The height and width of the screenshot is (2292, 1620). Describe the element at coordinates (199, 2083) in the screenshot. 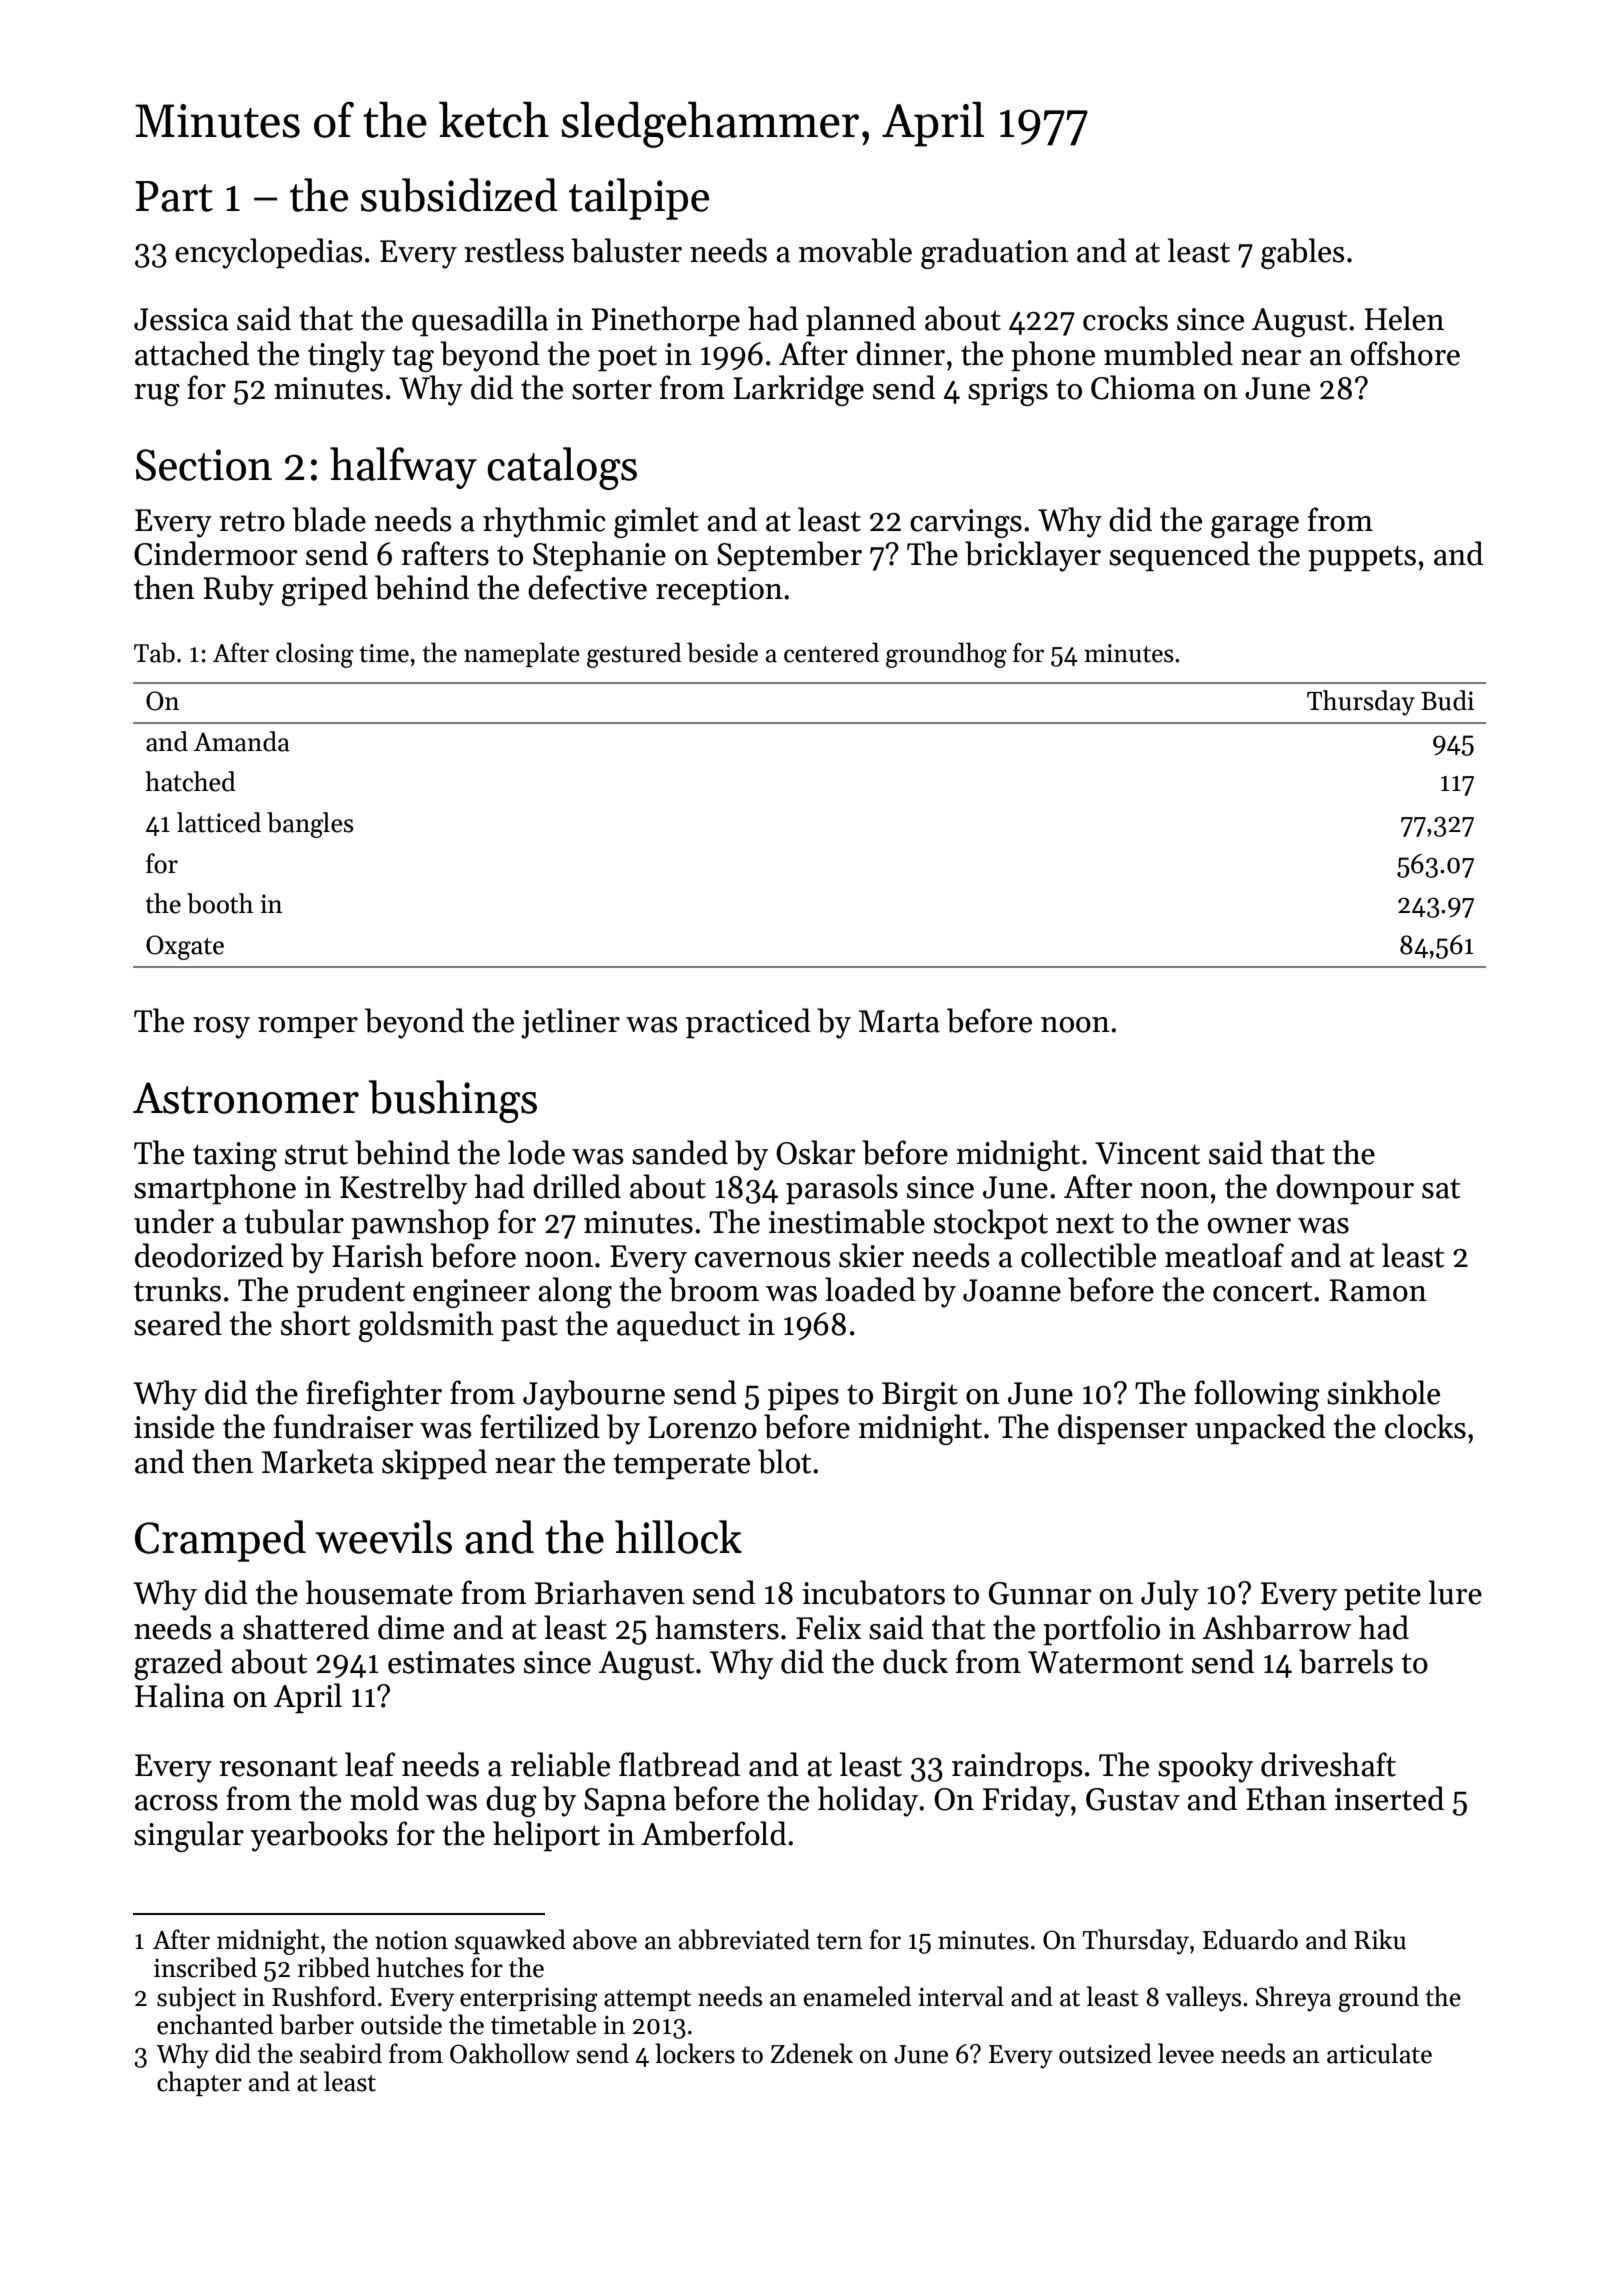

I see `chapter` at that location.
